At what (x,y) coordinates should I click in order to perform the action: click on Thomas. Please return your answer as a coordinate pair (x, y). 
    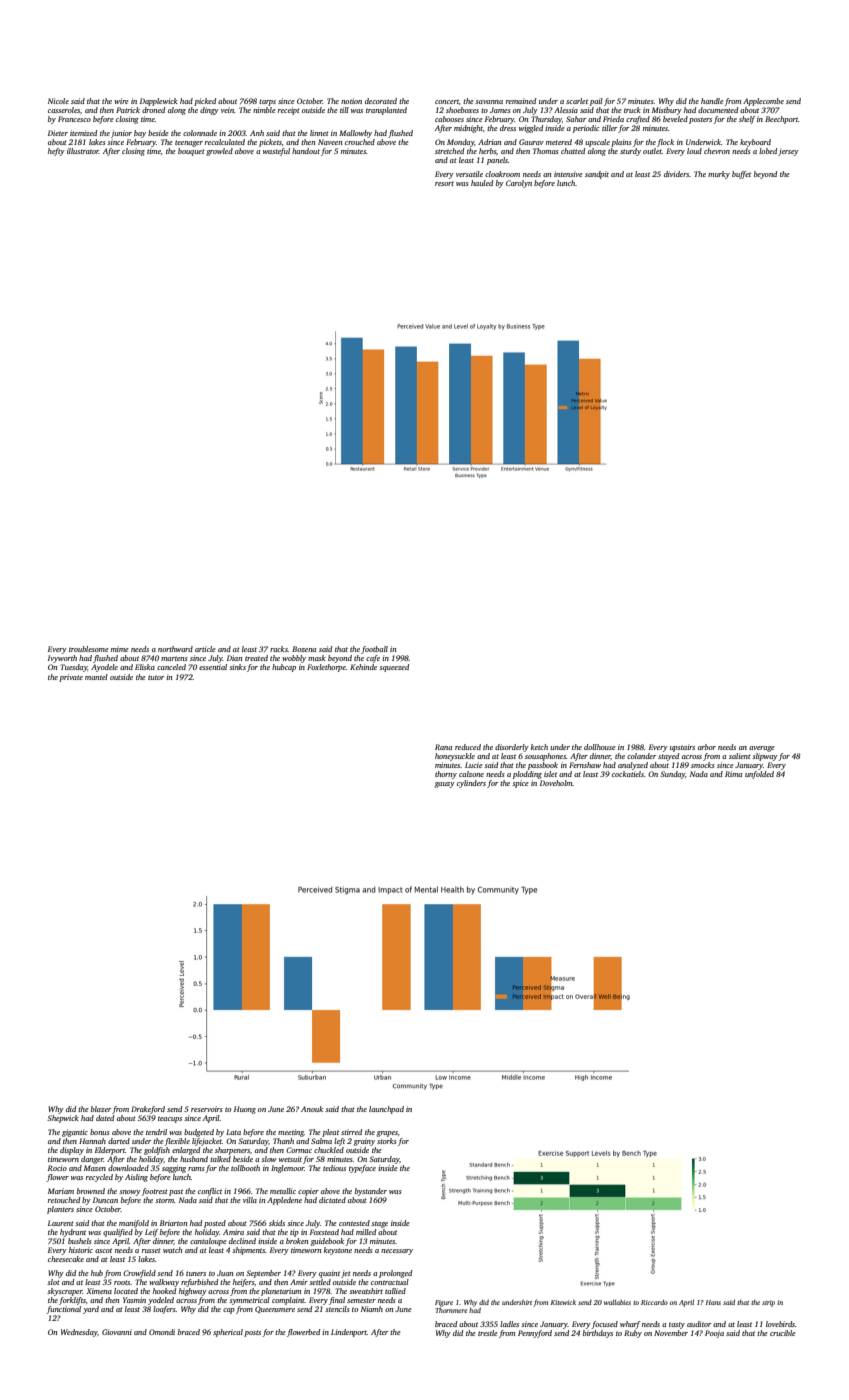
    Looking at the image, I should click on (546, 151).
